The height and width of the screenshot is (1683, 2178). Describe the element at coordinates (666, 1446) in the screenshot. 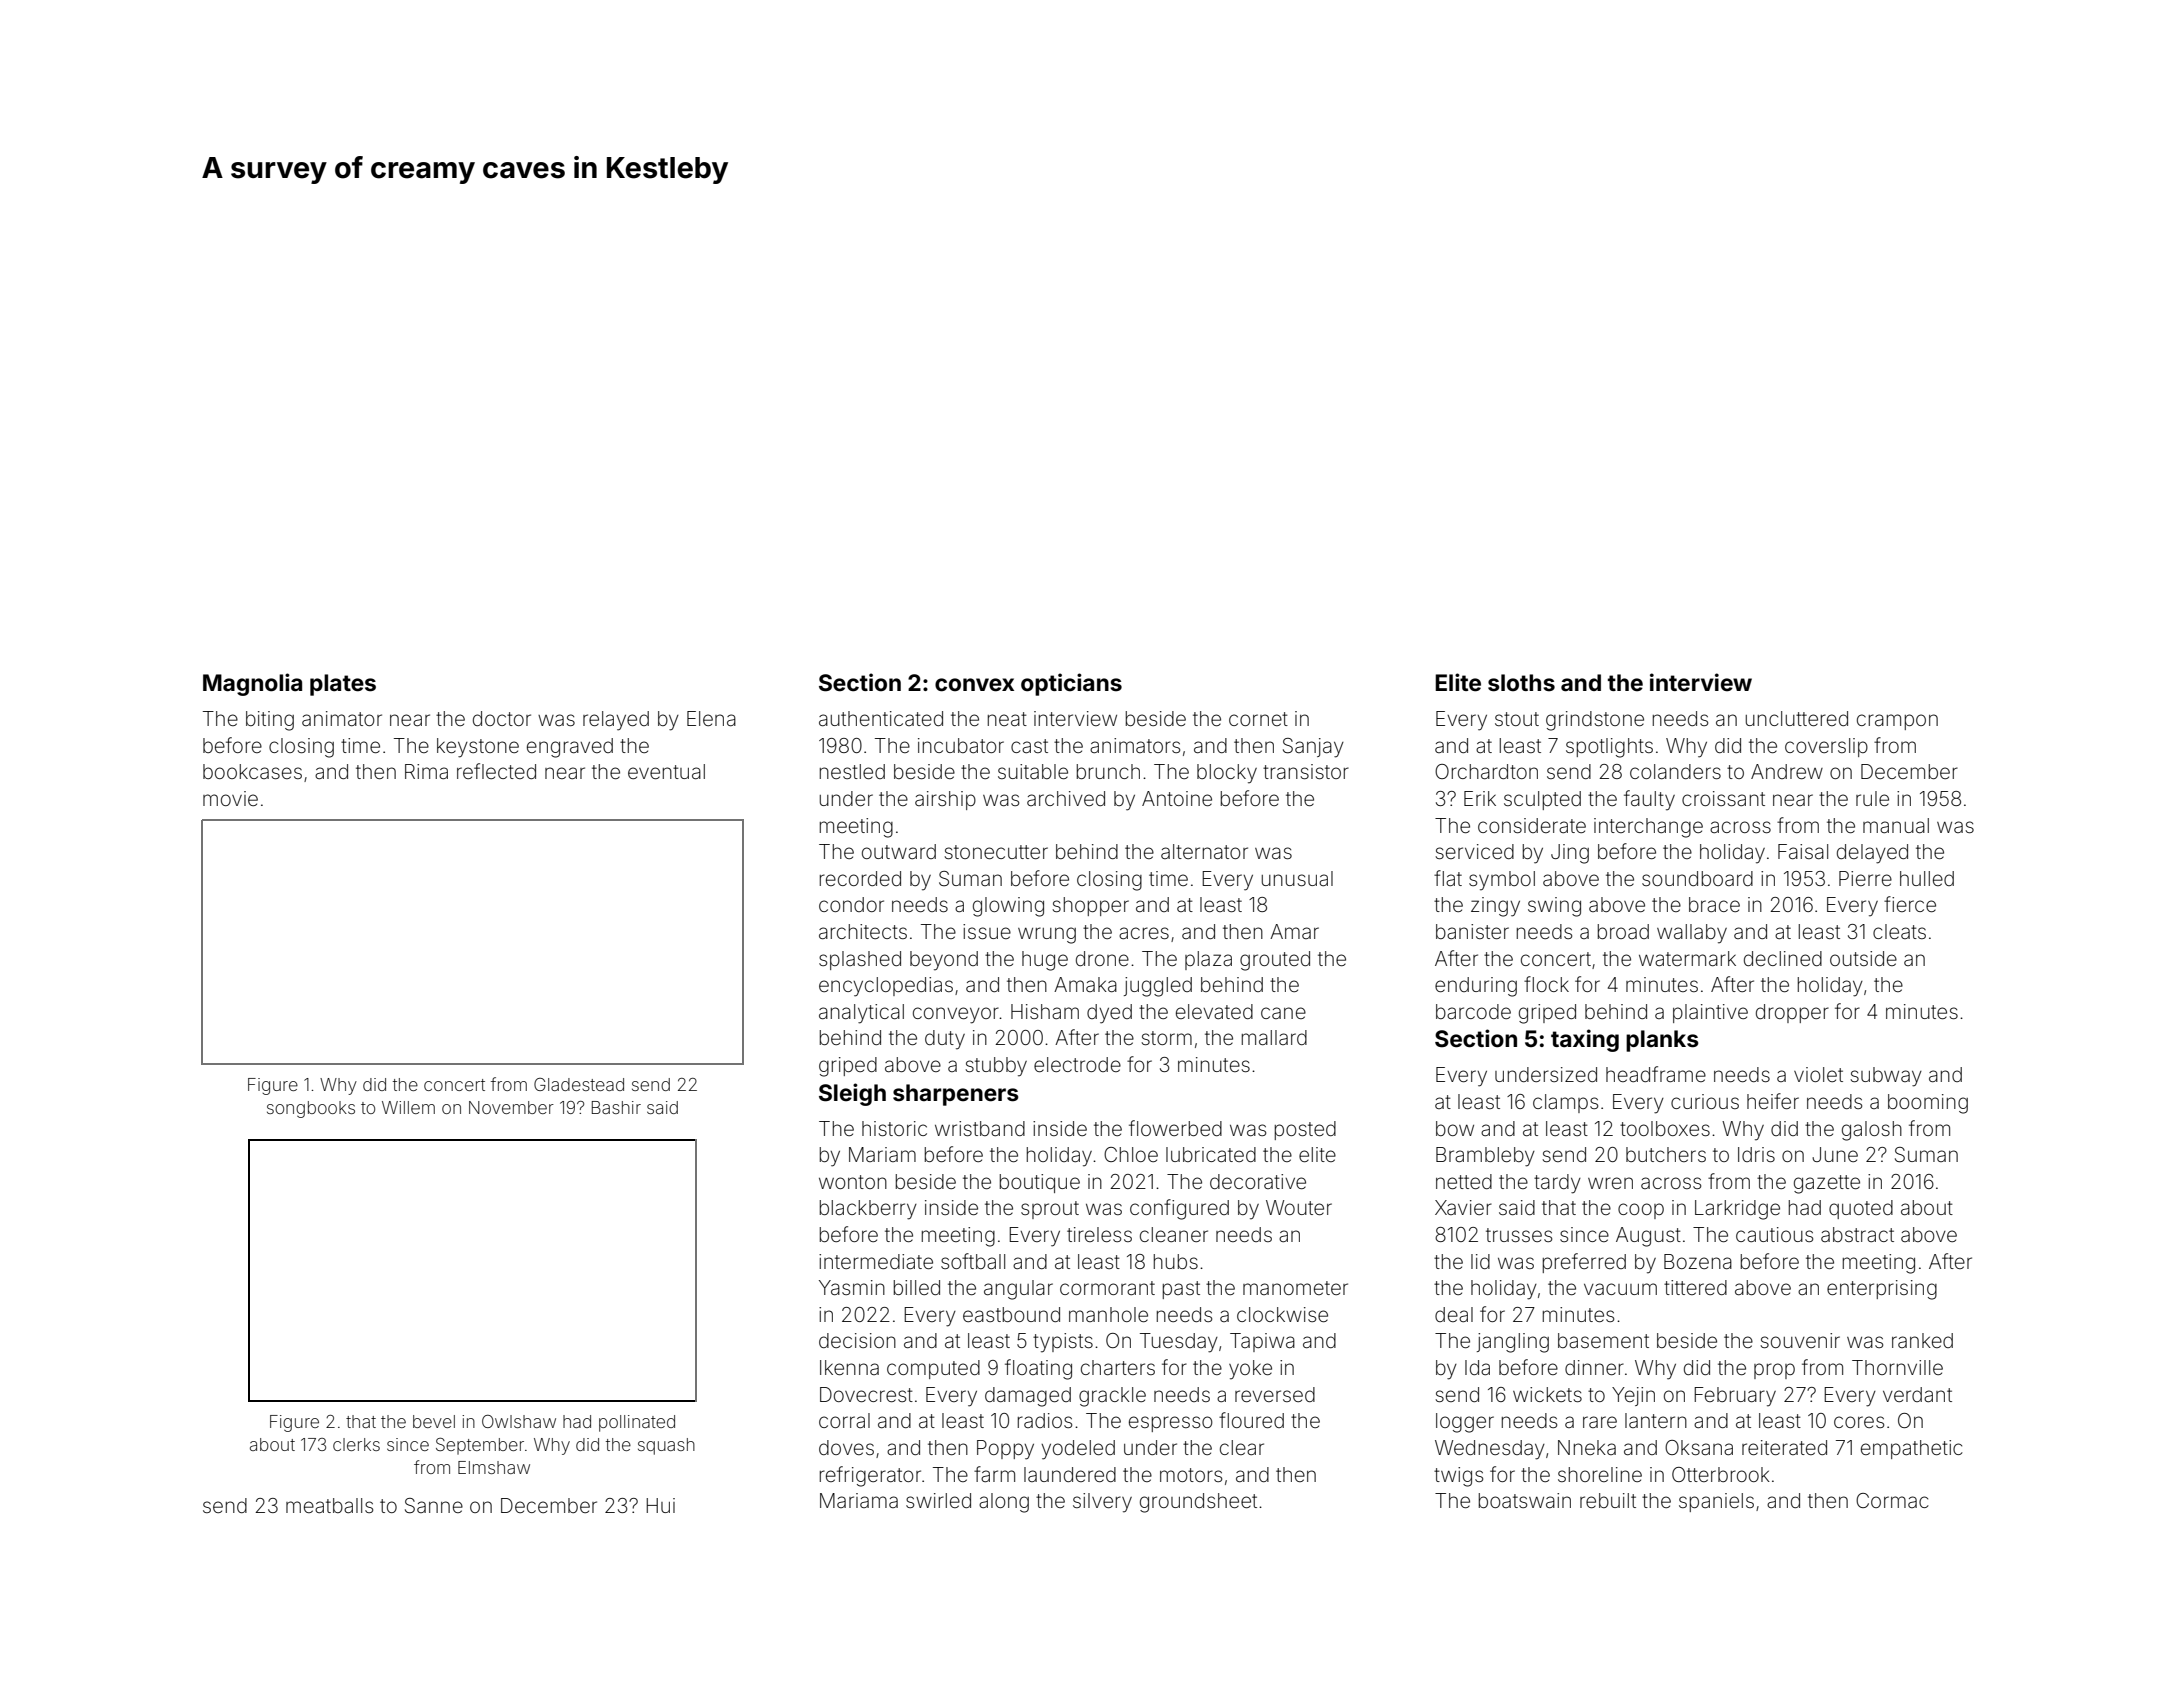

I see `squash` at that location.
